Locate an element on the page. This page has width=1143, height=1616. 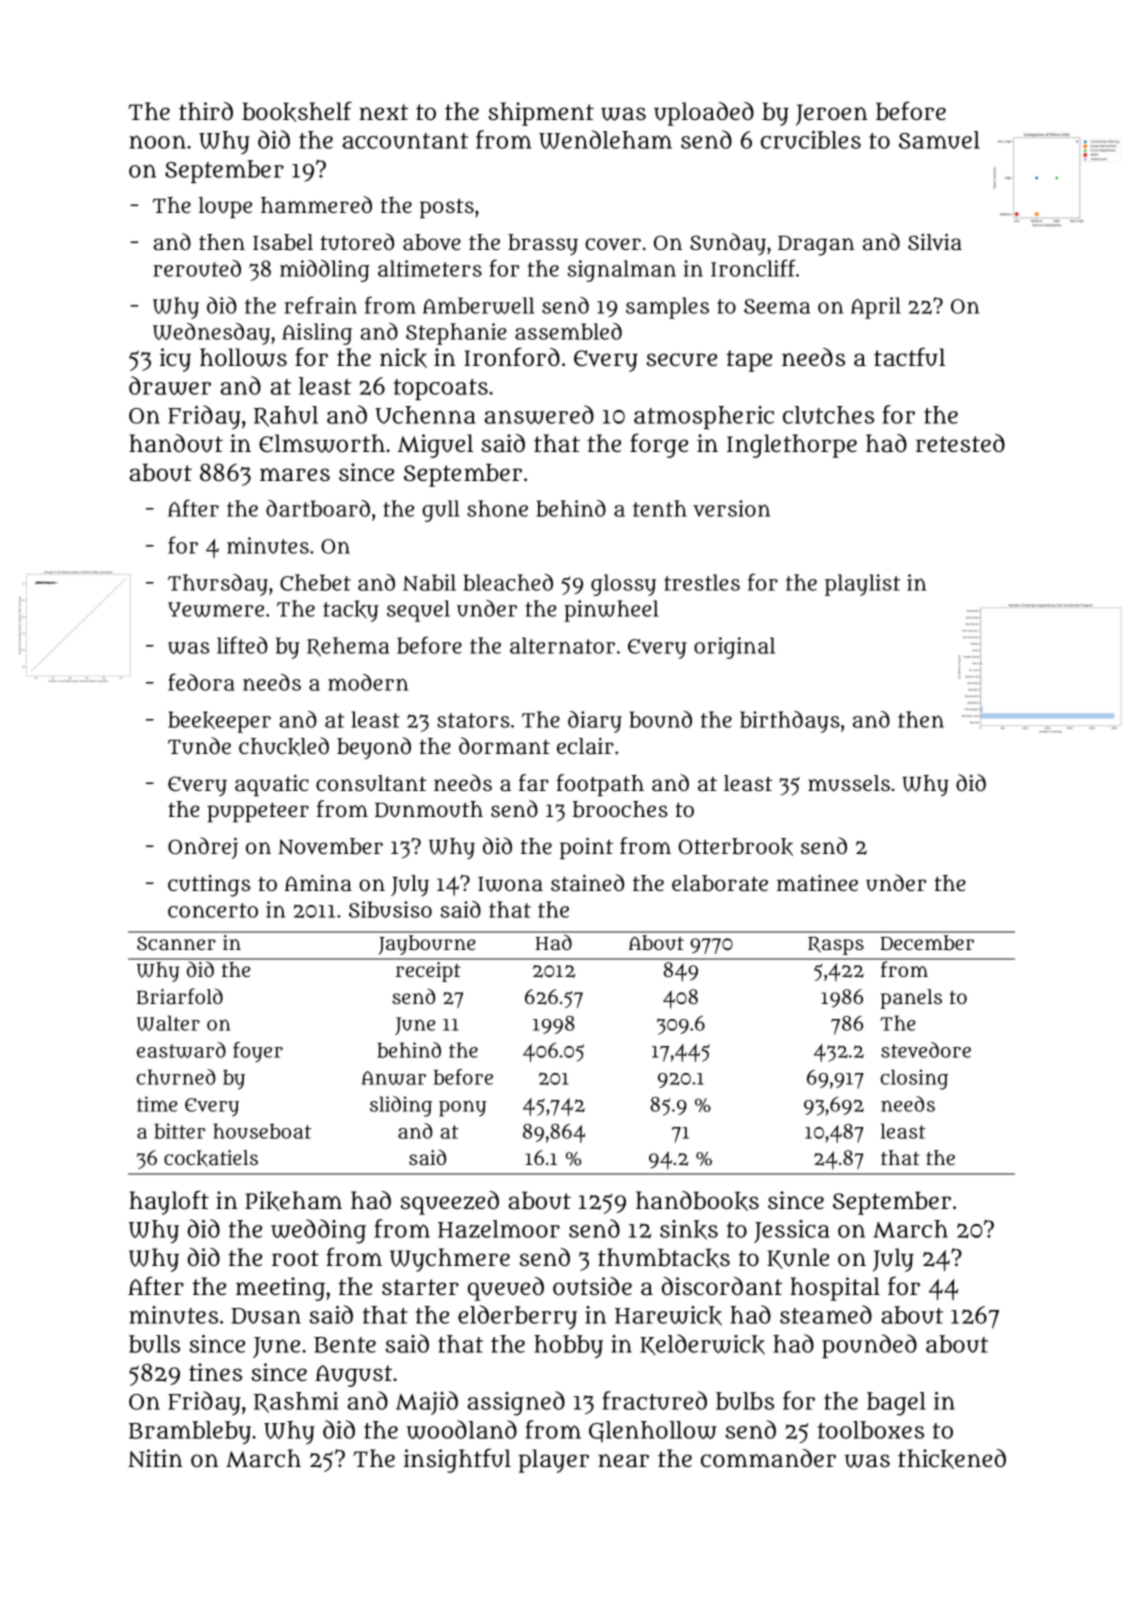
Jeroen is located at coordinates (832, 115).
